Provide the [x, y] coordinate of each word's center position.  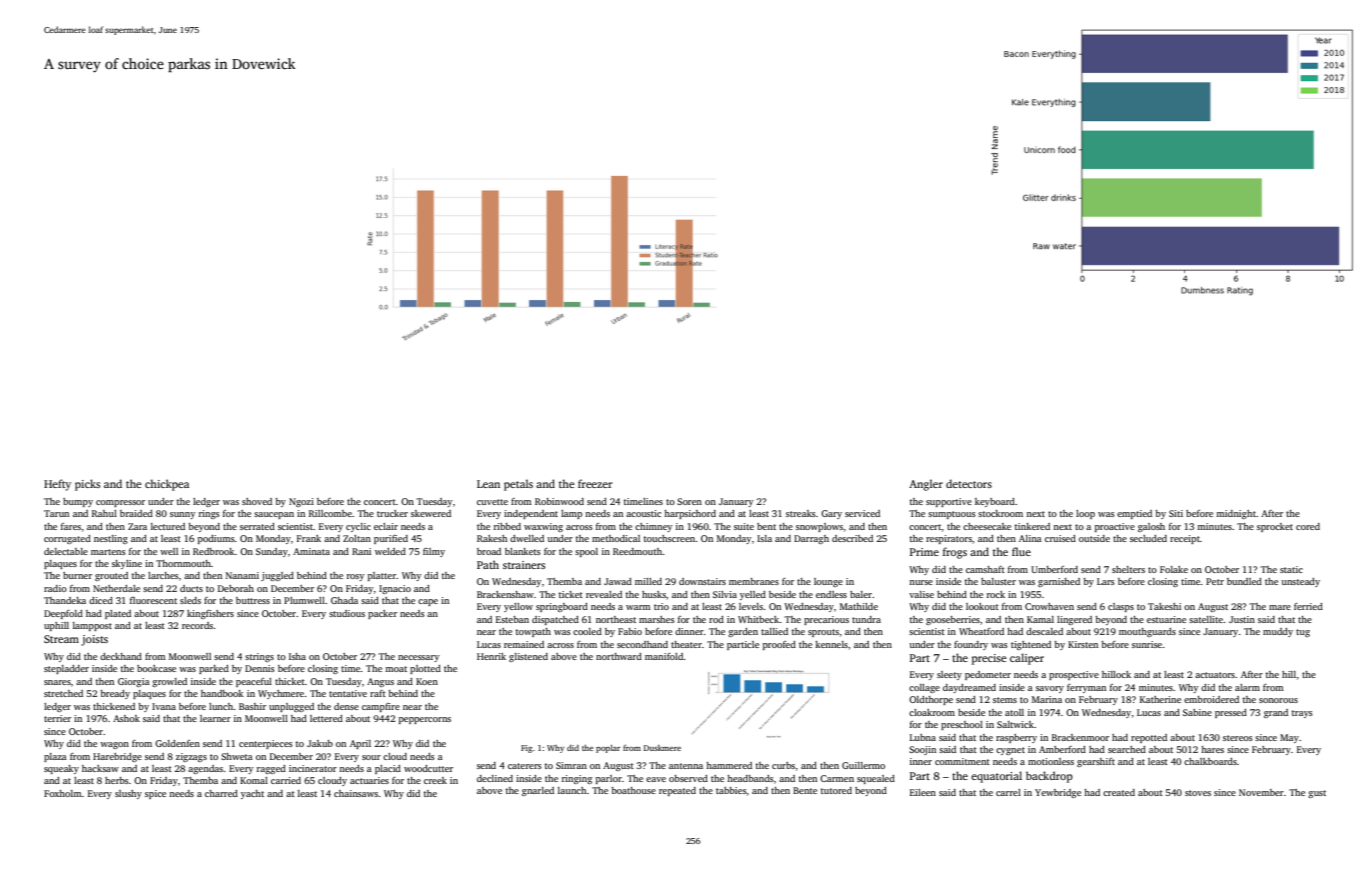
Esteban [512, 619]
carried [286, 780]
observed [688, 778]
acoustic [643, 513]
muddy [1278, 632]
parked [214, 669]
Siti [1176, 513]
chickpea [167, 485]
